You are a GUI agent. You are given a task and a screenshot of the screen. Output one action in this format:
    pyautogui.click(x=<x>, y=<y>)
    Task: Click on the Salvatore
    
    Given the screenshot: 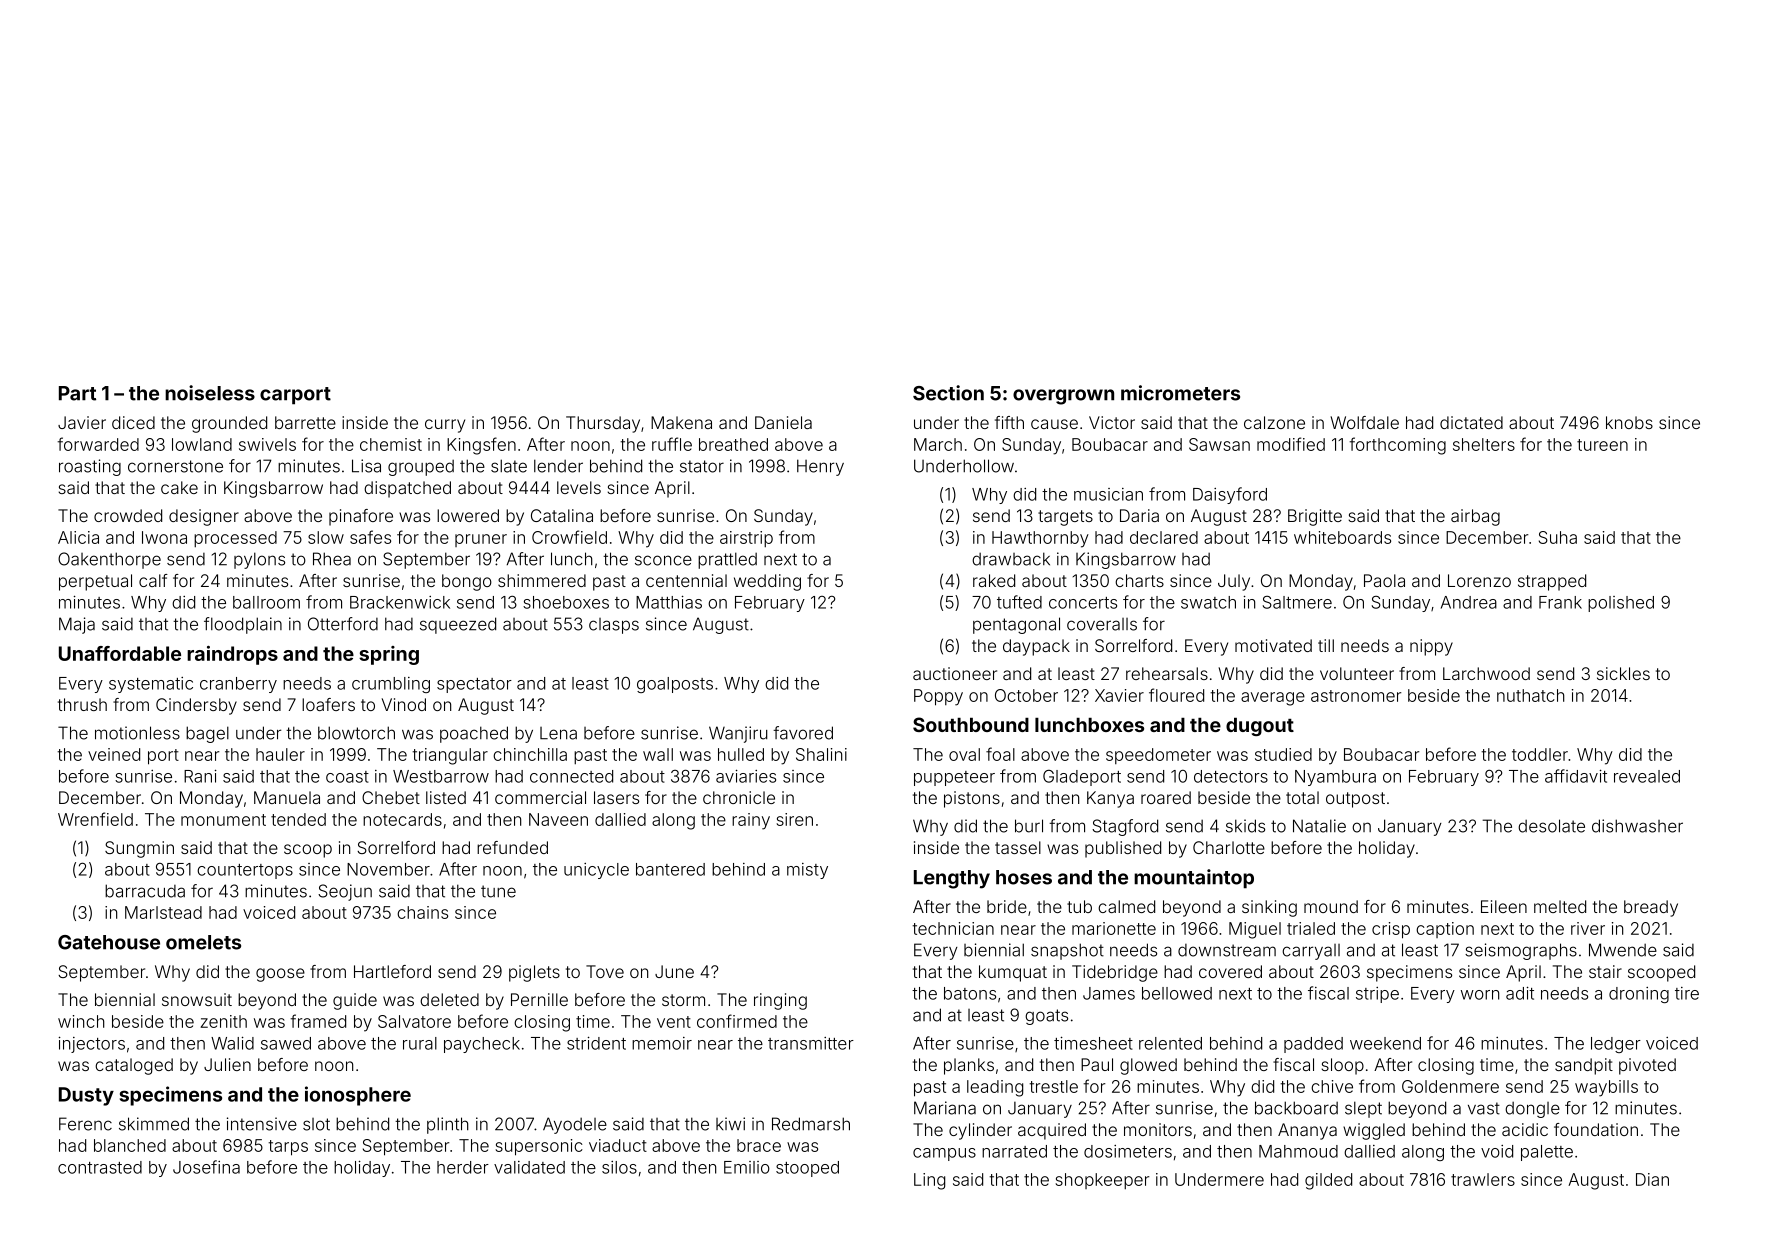 What is the action you would take?
    pyautogui.click(x=414, y=1021)
